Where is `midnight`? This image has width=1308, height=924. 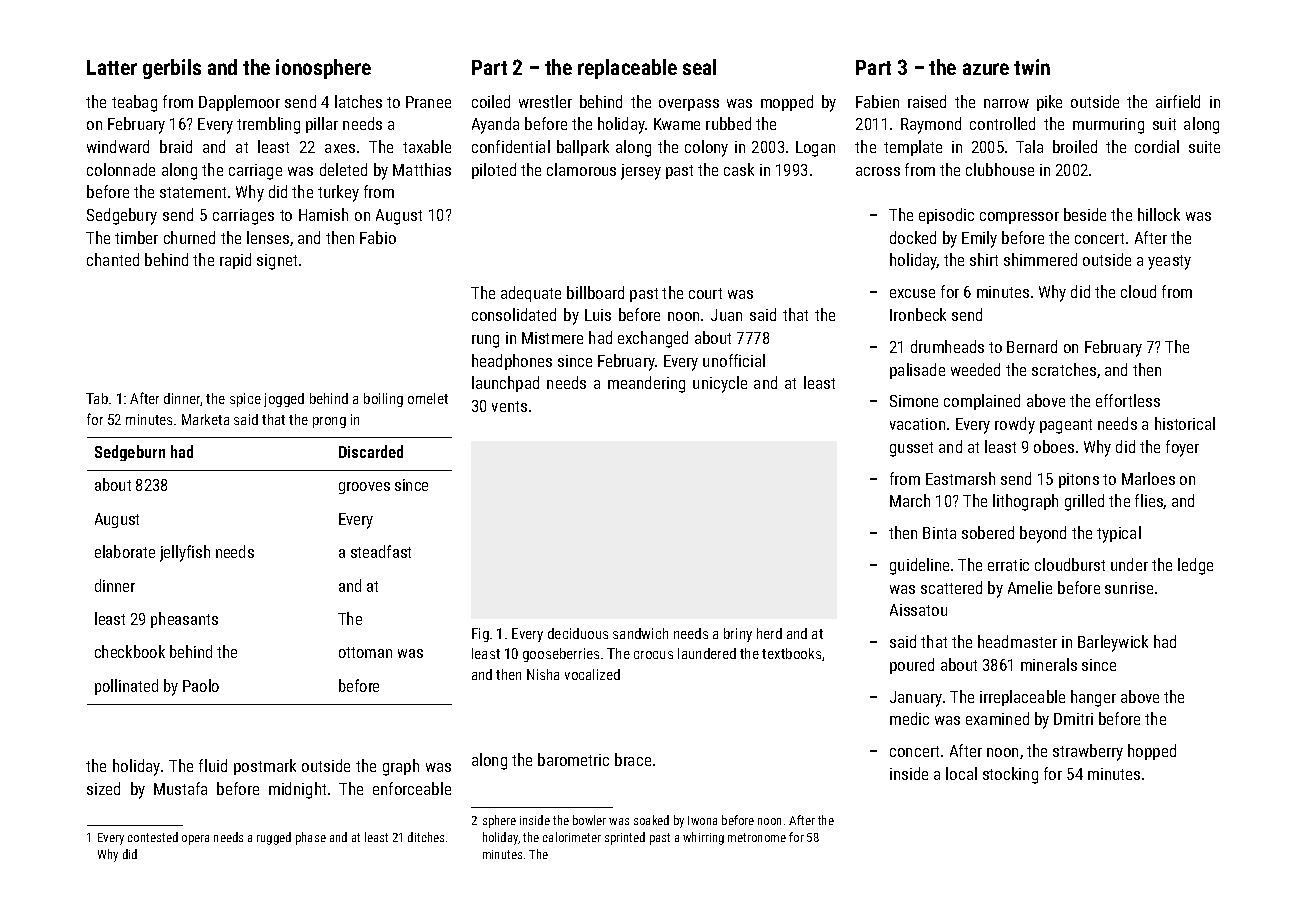
midnight is located at coordinates (297, 790).
